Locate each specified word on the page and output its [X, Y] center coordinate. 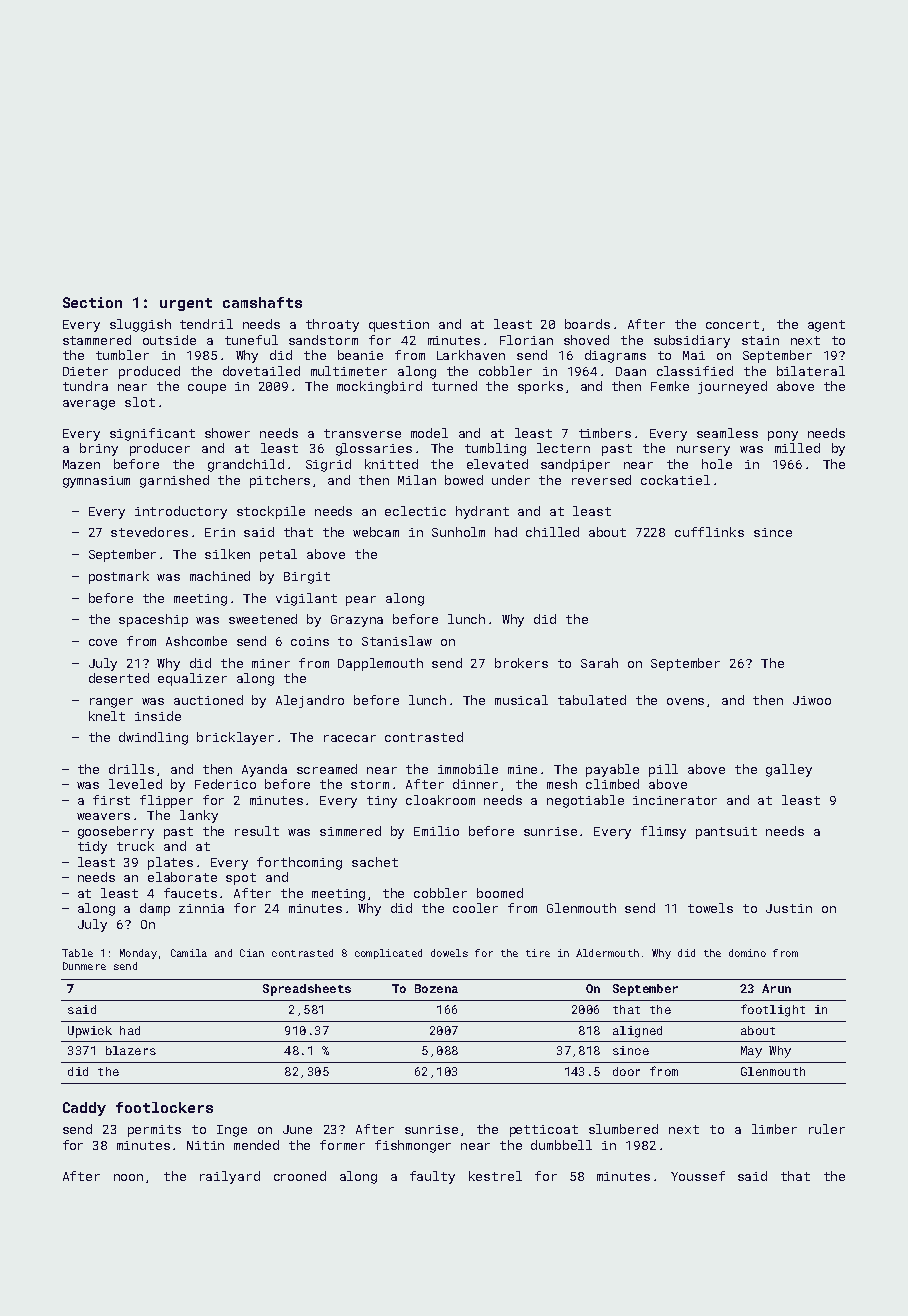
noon [128, 1177]
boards [587, 324]
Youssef [698, 1176]
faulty [432, 1177]
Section [92, 302]
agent [826, 326]
